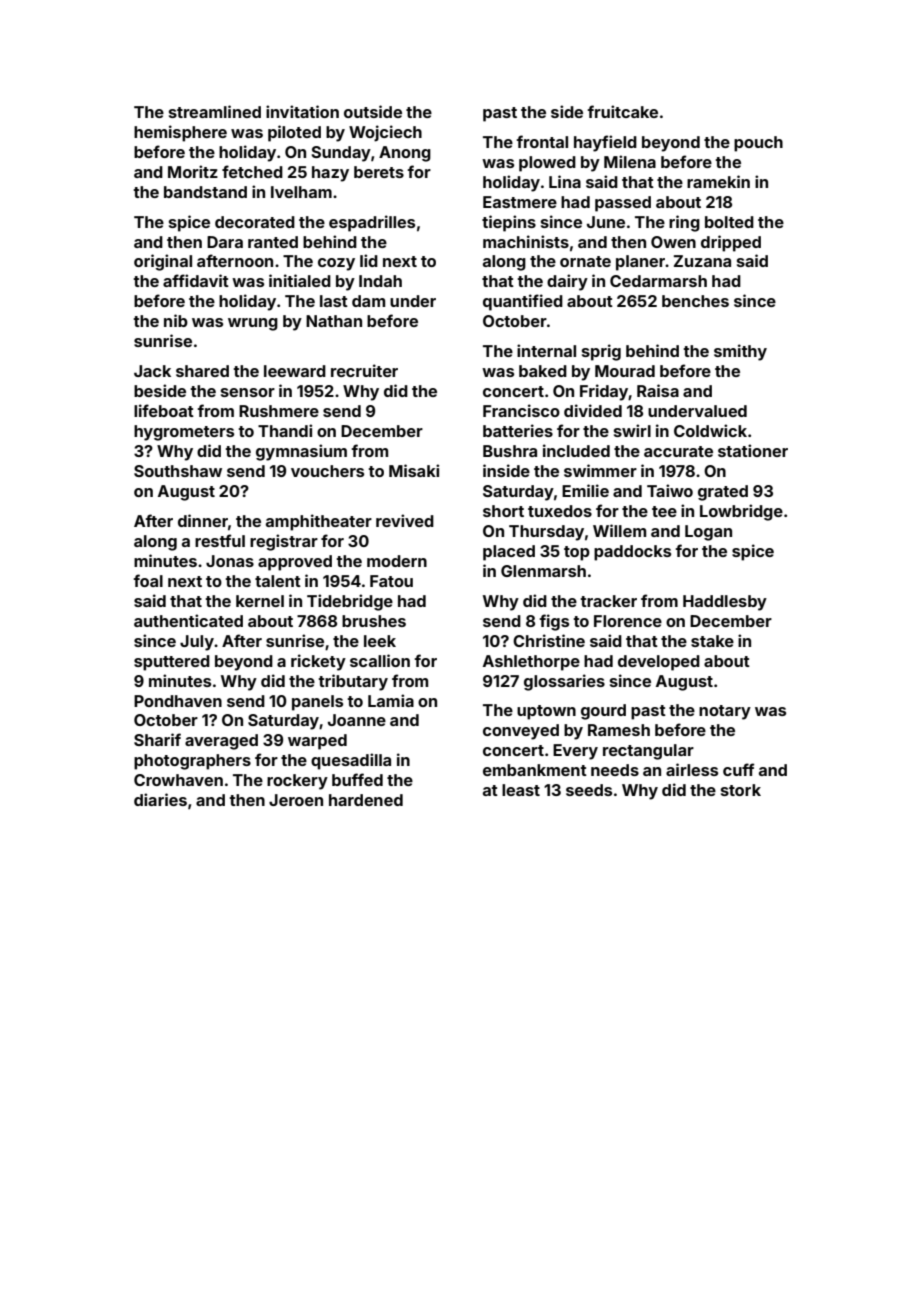 The width and height of the document is (924, 1314). I want to click on fruitcake, so click(622, 111).
